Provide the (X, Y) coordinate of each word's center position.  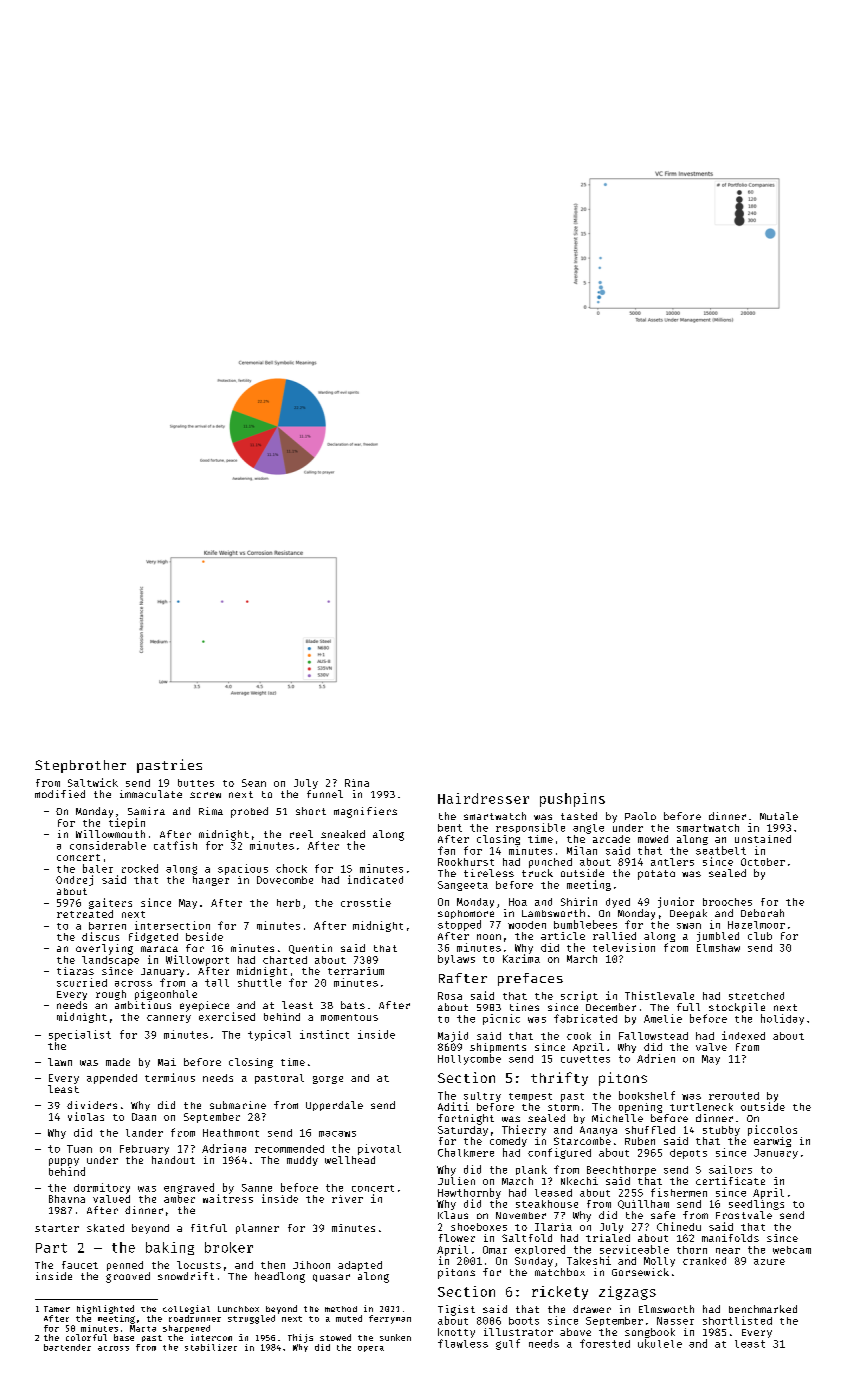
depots (688, 1154)
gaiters (110, 903)
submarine (238, 1105)
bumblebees (585, 924)
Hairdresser (483, 798)
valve (711, 1047)
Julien (456, 1181)
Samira (146, 811)
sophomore (466, 914)
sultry (482, 1097)
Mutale (779, 816)
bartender (67, 1347)
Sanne (257, 1188)
